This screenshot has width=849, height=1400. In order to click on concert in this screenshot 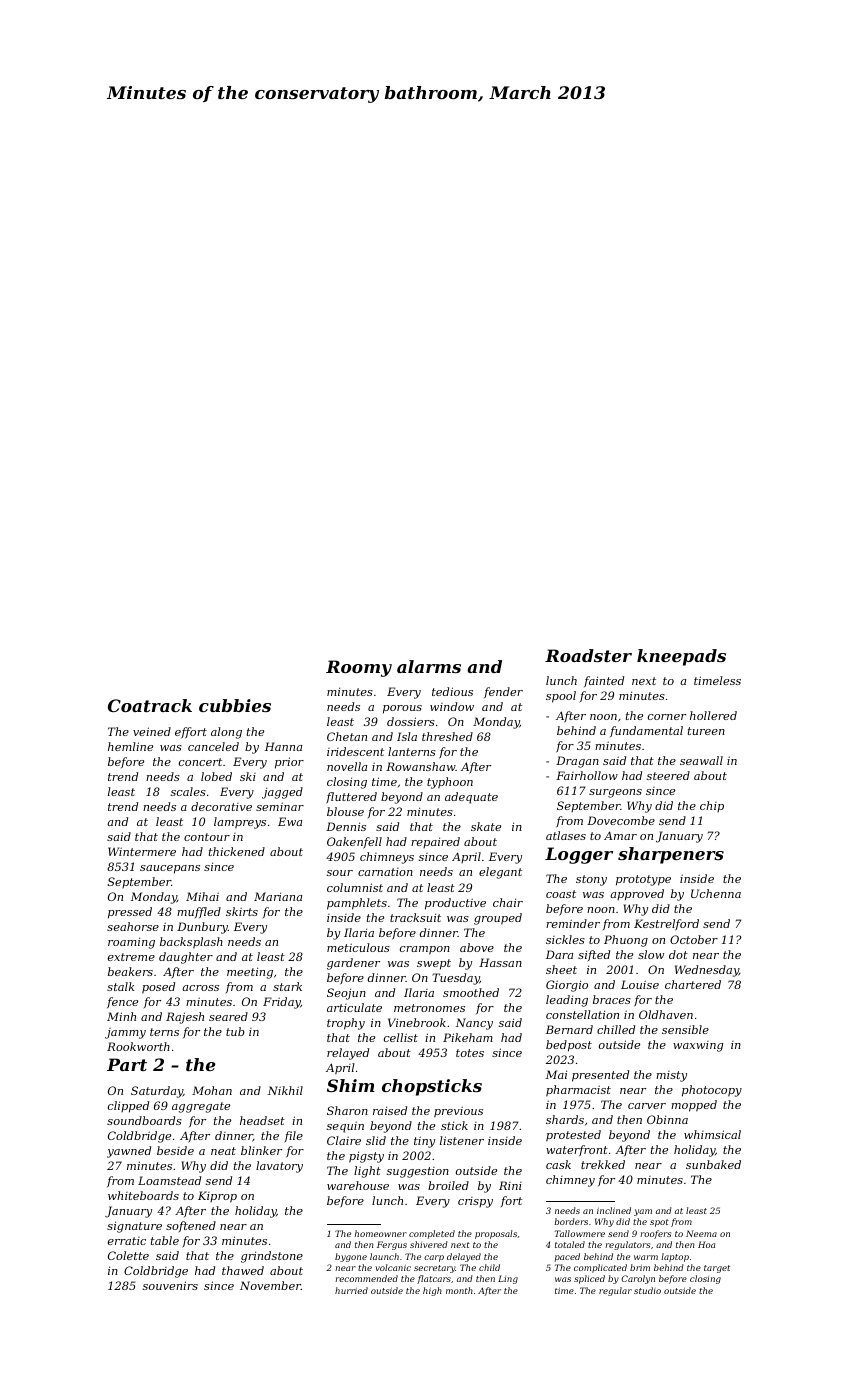, I will do `click(200, 762)`.
